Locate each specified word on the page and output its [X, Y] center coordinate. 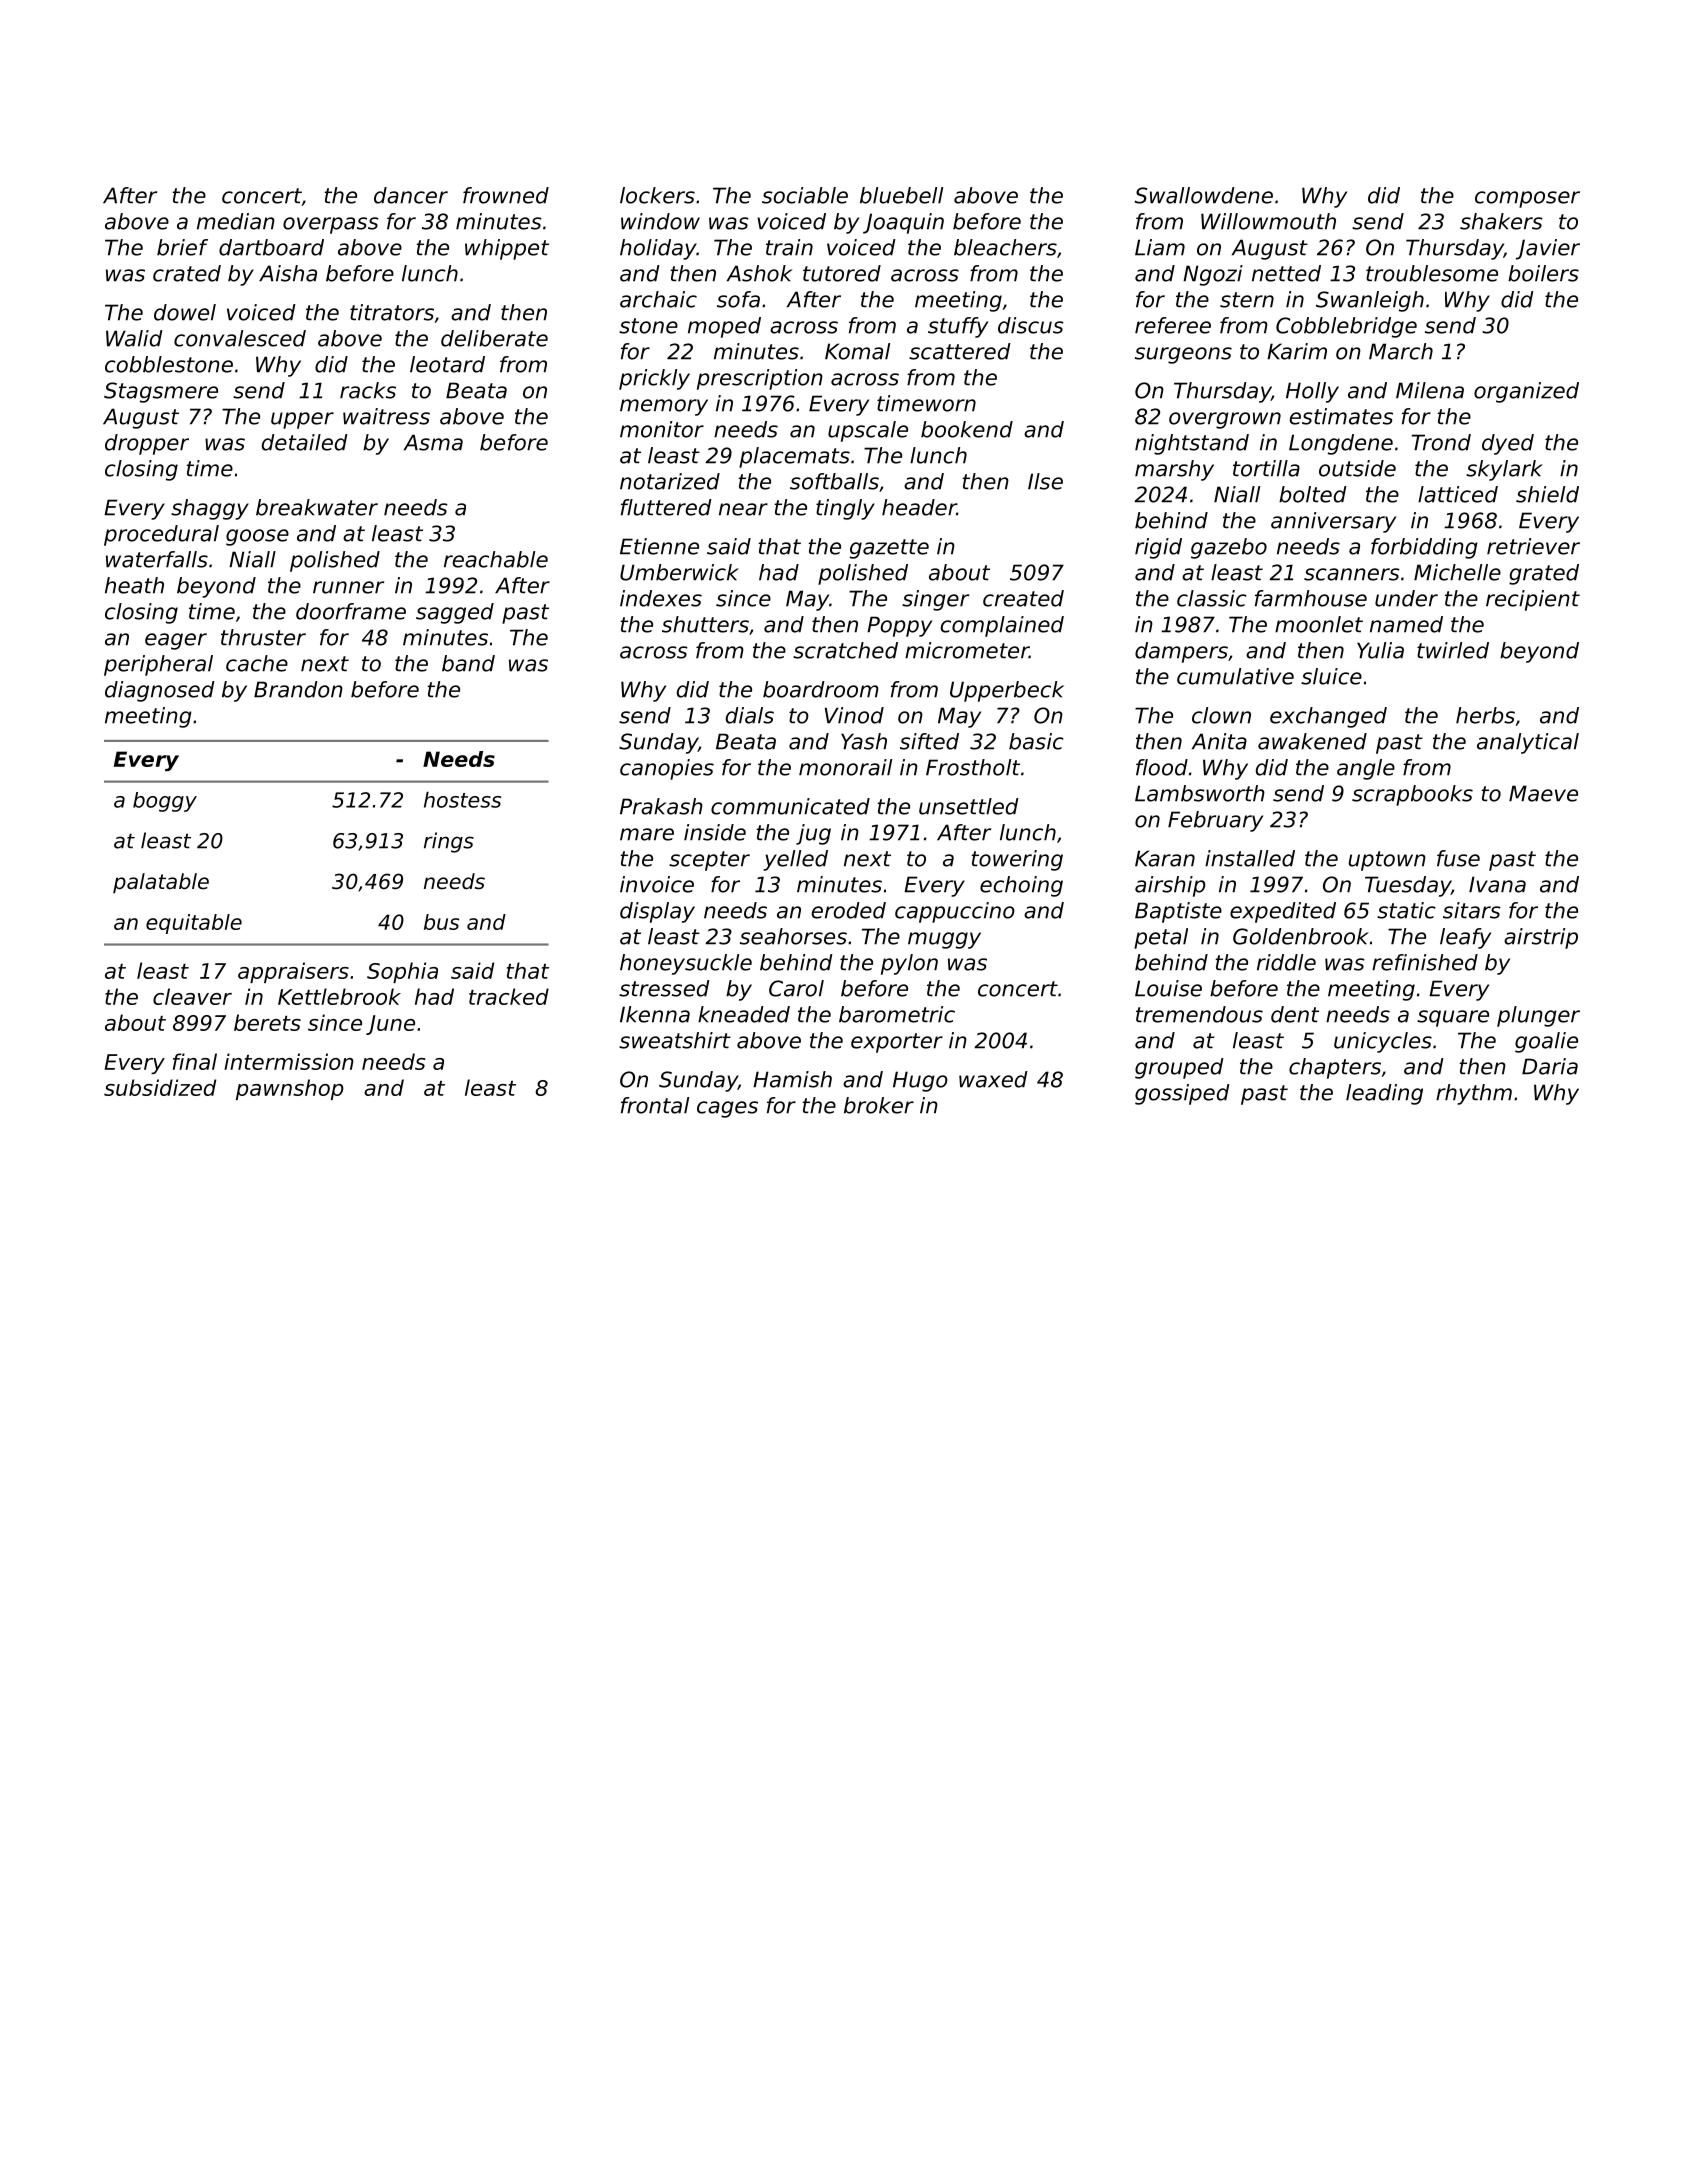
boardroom [821, 689]
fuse [1458, 858]
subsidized [160, 1087]
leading [1384, 1094]
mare [647, 834]
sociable [805, 195]
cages [727, 1109]
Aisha [288, 273]
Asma [433, 442]
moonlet [1319, 624]
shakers [1501, 221]
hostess [462, 800]
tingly [845, 509]
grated [1544, 574]
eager [176, 641]
